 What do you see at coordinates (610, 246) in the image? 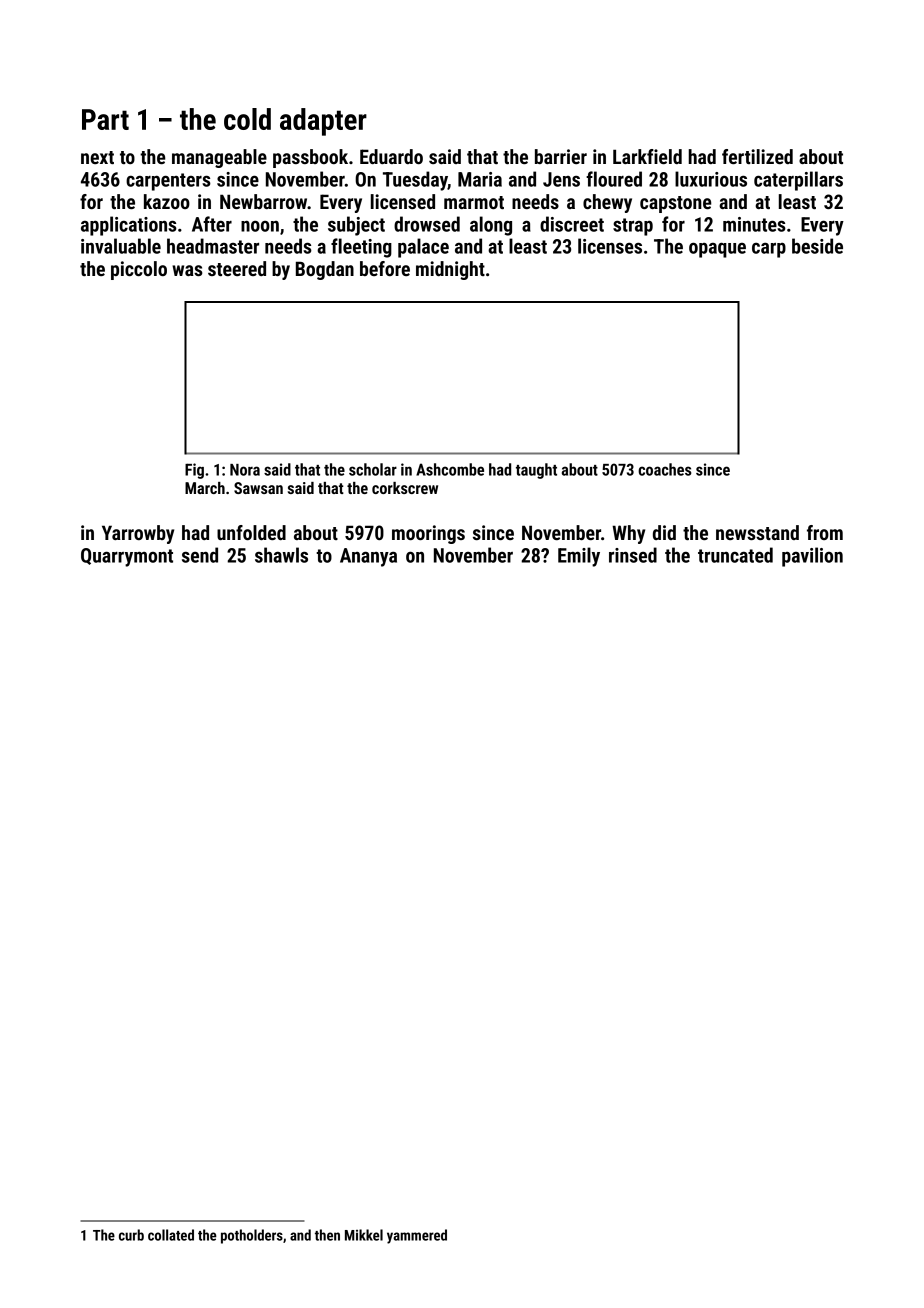
I see `licenses` at bounding box center [610, 246].
